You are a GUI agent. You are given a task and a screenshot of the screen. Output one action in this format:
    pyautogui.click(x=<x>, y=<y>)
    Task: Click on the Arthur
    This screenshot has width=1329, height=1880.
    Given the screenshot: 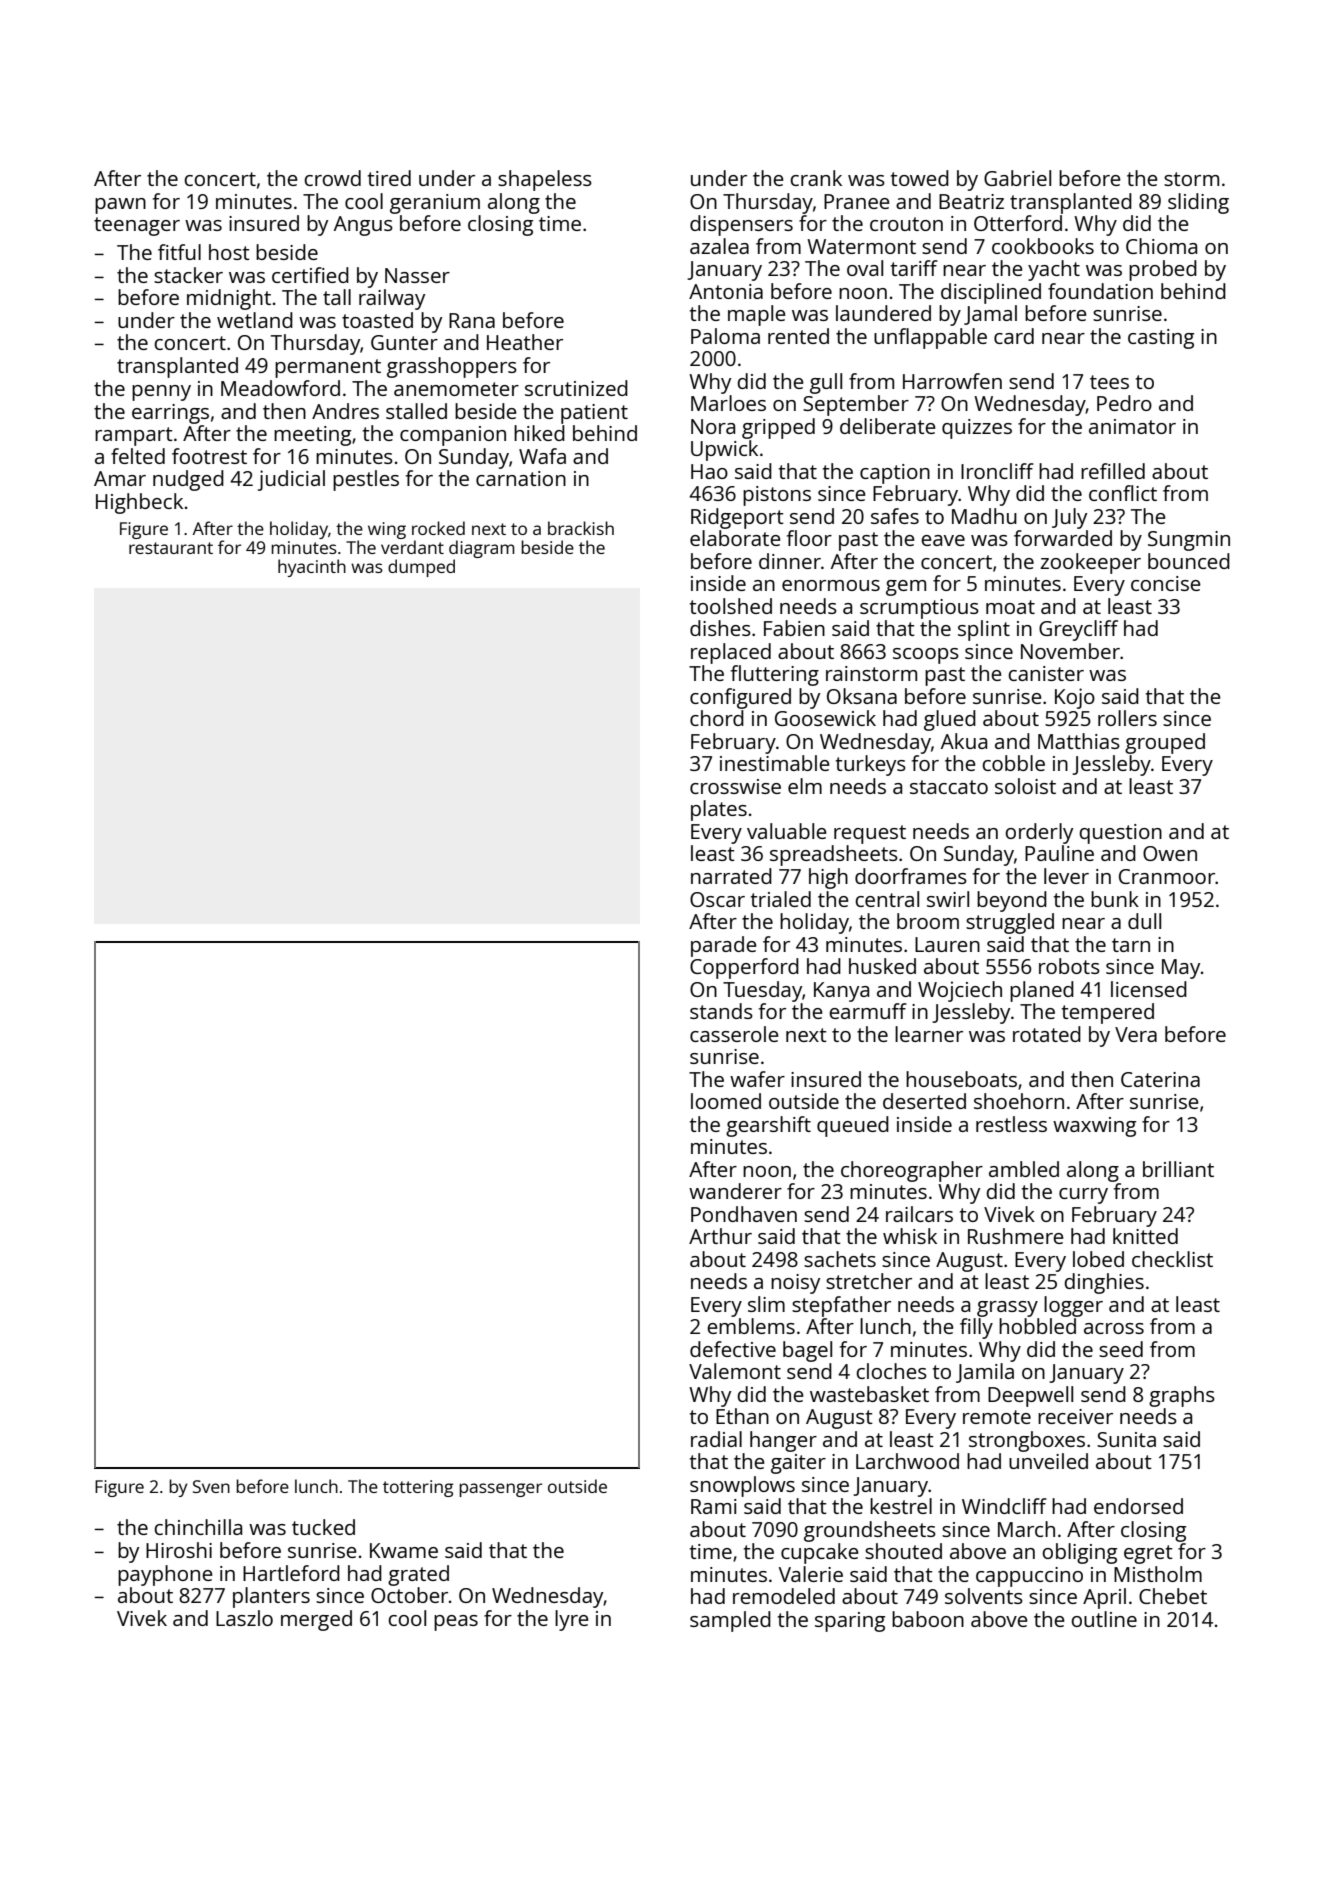 What is the action you would take?
    pyautogui.click(x=720, y=1236)
